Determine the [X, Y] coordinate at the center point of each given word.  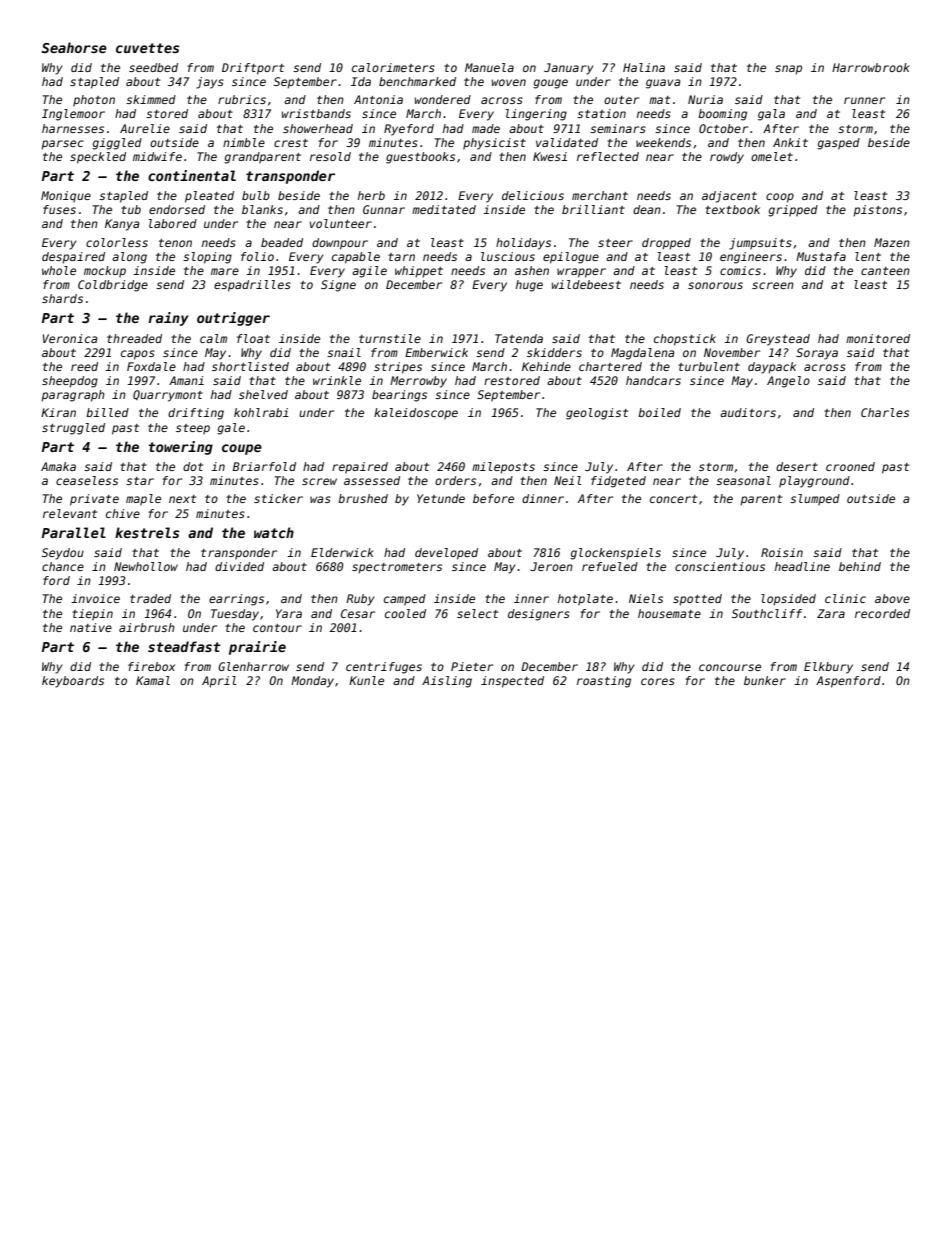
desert [797, 466]
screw [319, 481]
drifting [196, 414]
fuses [59, 209]
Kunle [366, 680]
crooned [850, 466]
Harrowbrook [871, 67]
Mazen [892, 242]
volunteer [340, 223]
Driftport [253, 69]
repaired [360, 468]
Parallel [74, 532]
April [219, 682]
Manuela [489, 67]
